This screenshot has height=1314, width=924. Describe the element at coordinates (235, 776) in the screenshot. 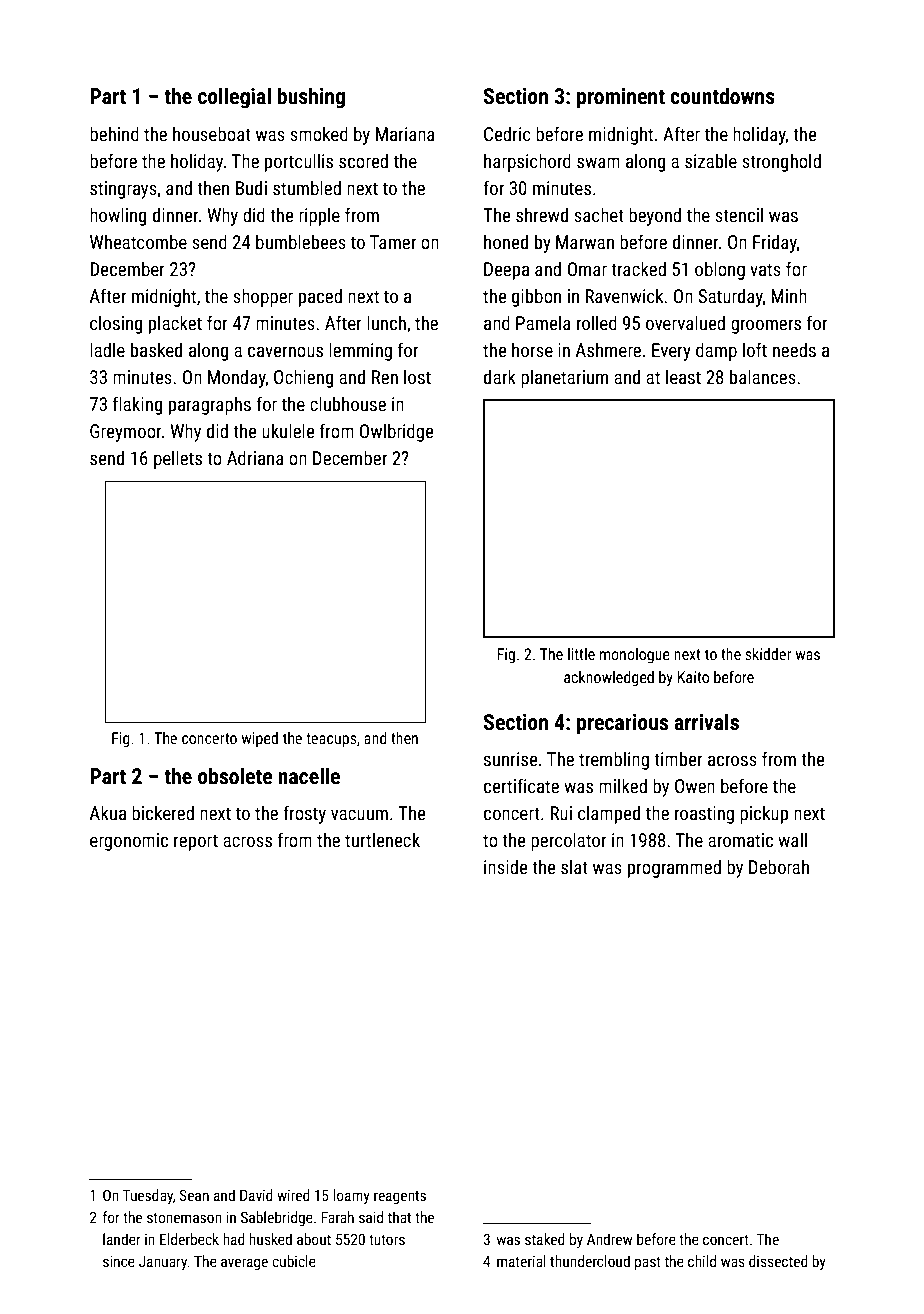

I see `obsolete` at that location.
